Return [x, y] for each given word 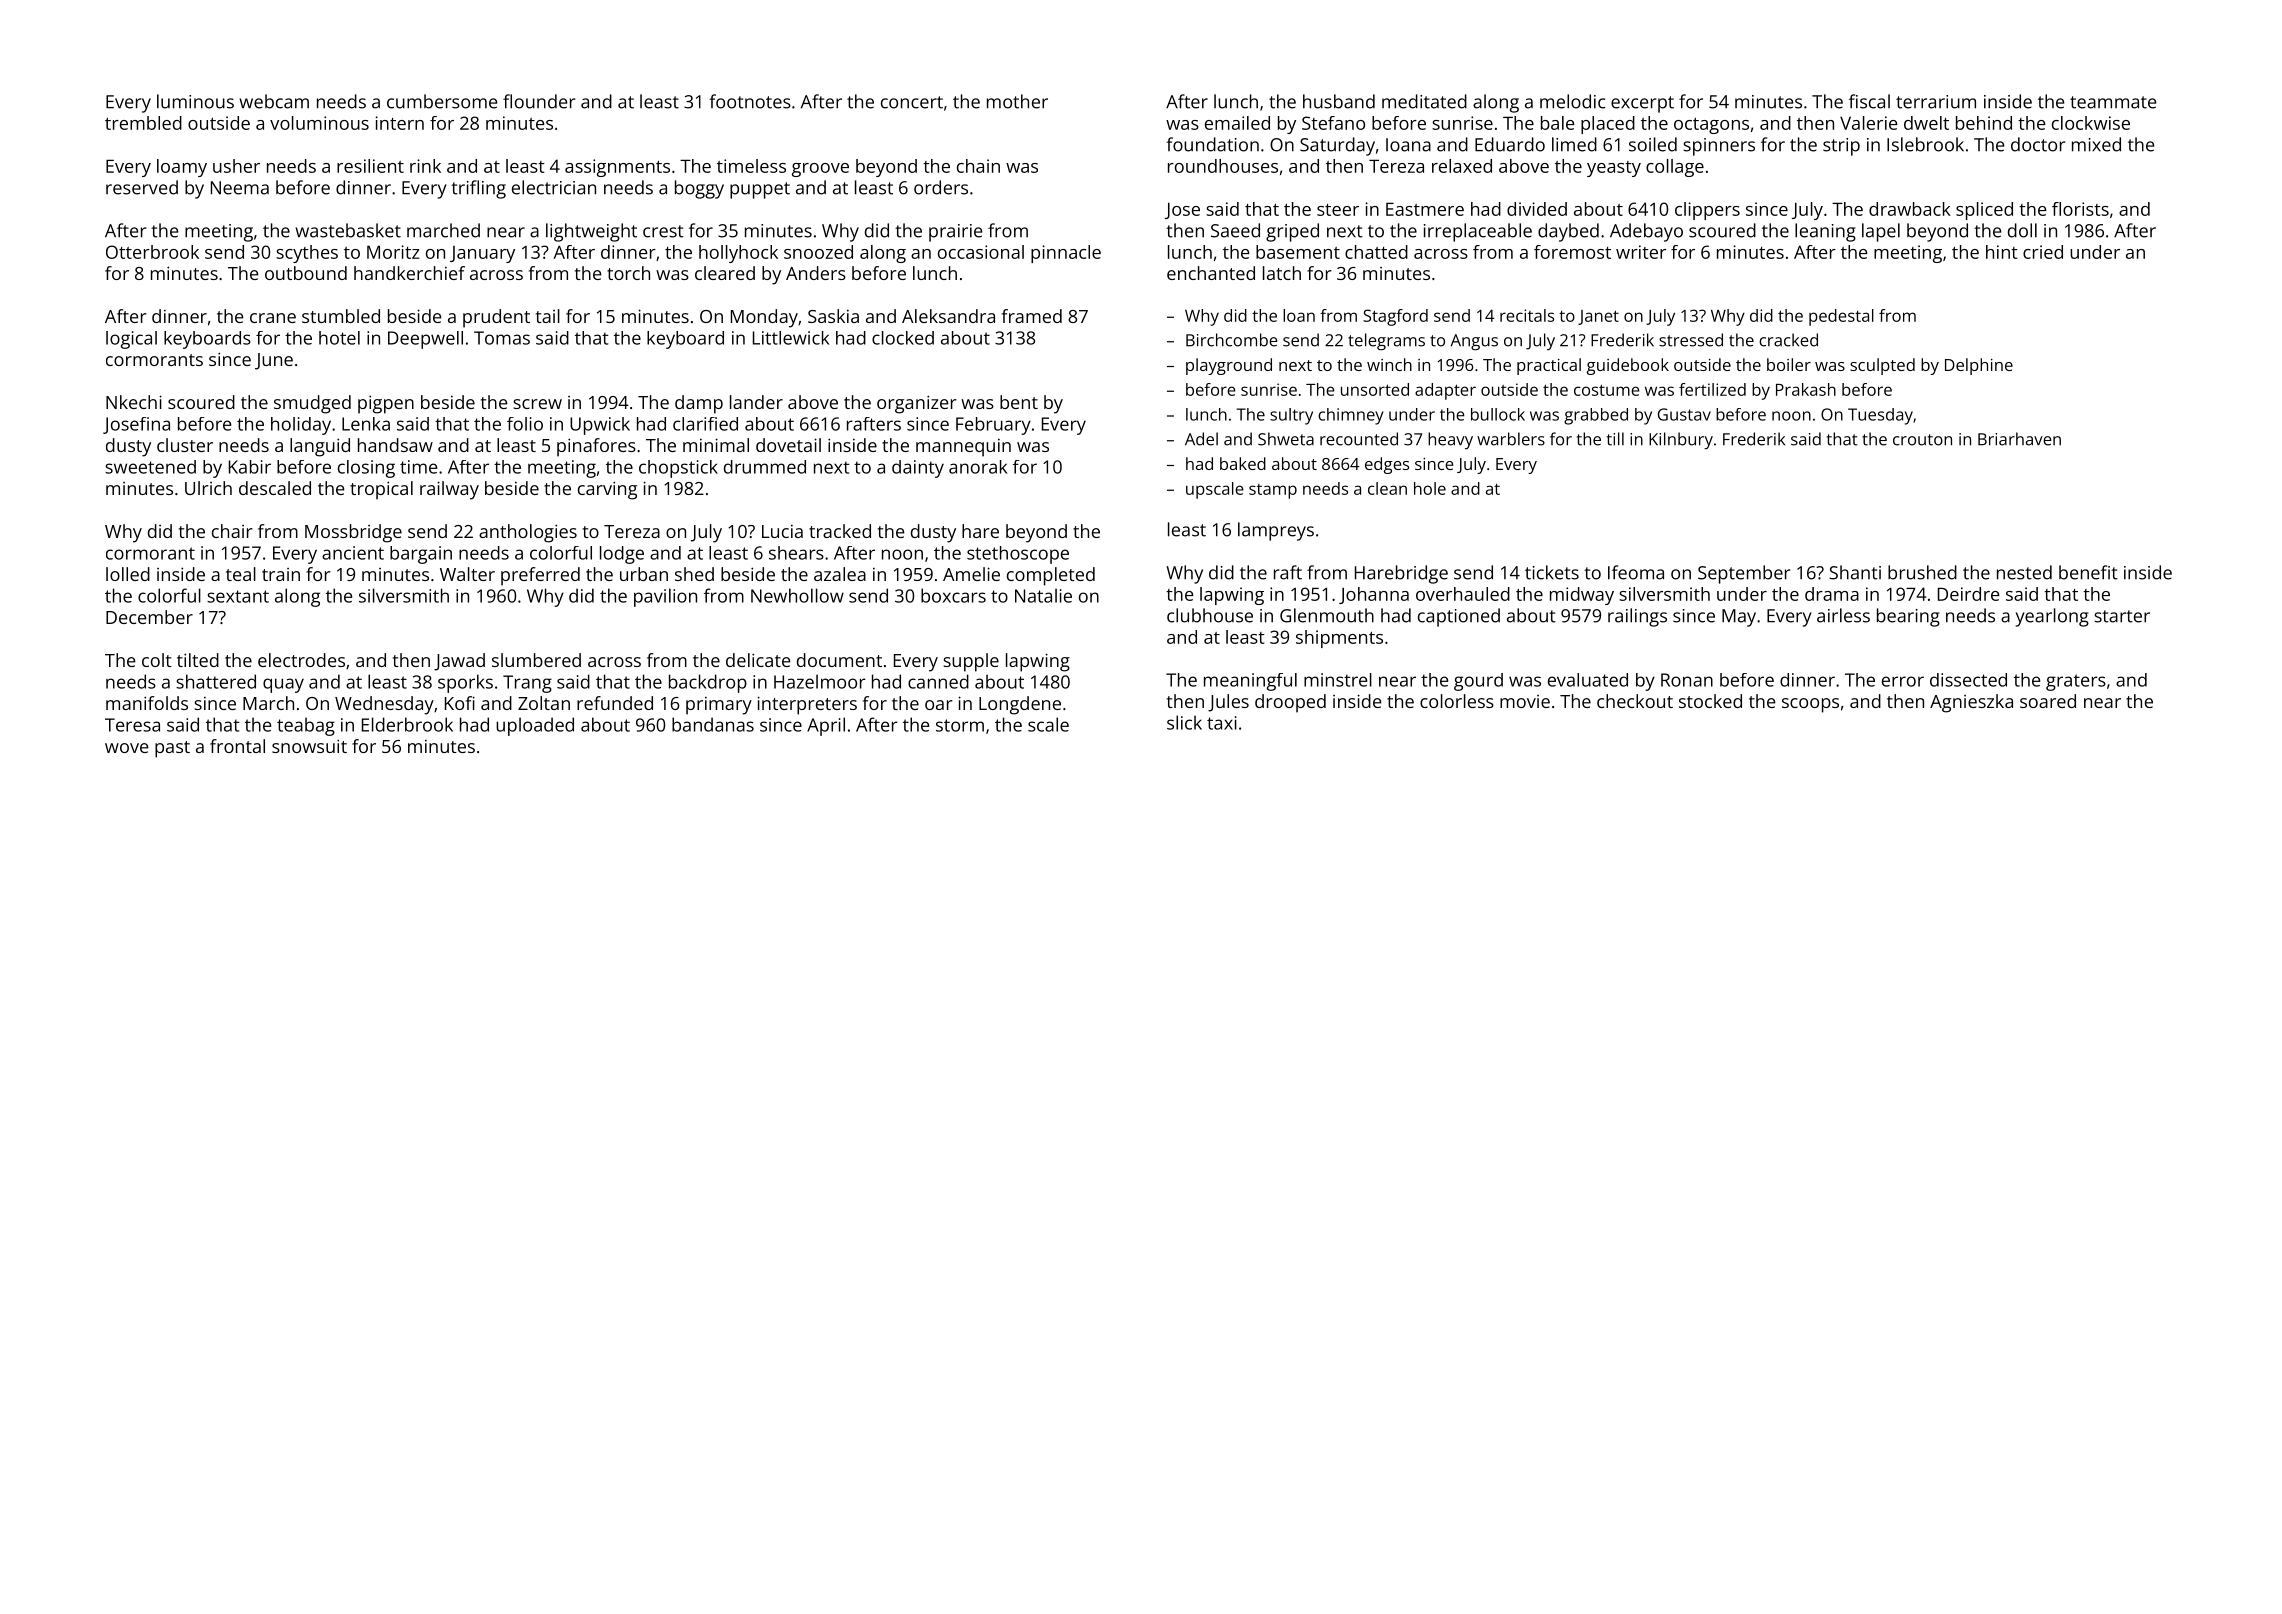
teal [241, 574]
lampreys [1276, 531]
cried [2043, 252]
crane [273, 318]
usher [236, 166]
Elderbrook [407, 724]
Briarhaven [2019, 439]
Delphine [1979, 366]
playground [1229, 366]
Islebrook [1925, 144]
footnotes [750, 101]
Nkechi [134, 402]
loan [1299, 315]
